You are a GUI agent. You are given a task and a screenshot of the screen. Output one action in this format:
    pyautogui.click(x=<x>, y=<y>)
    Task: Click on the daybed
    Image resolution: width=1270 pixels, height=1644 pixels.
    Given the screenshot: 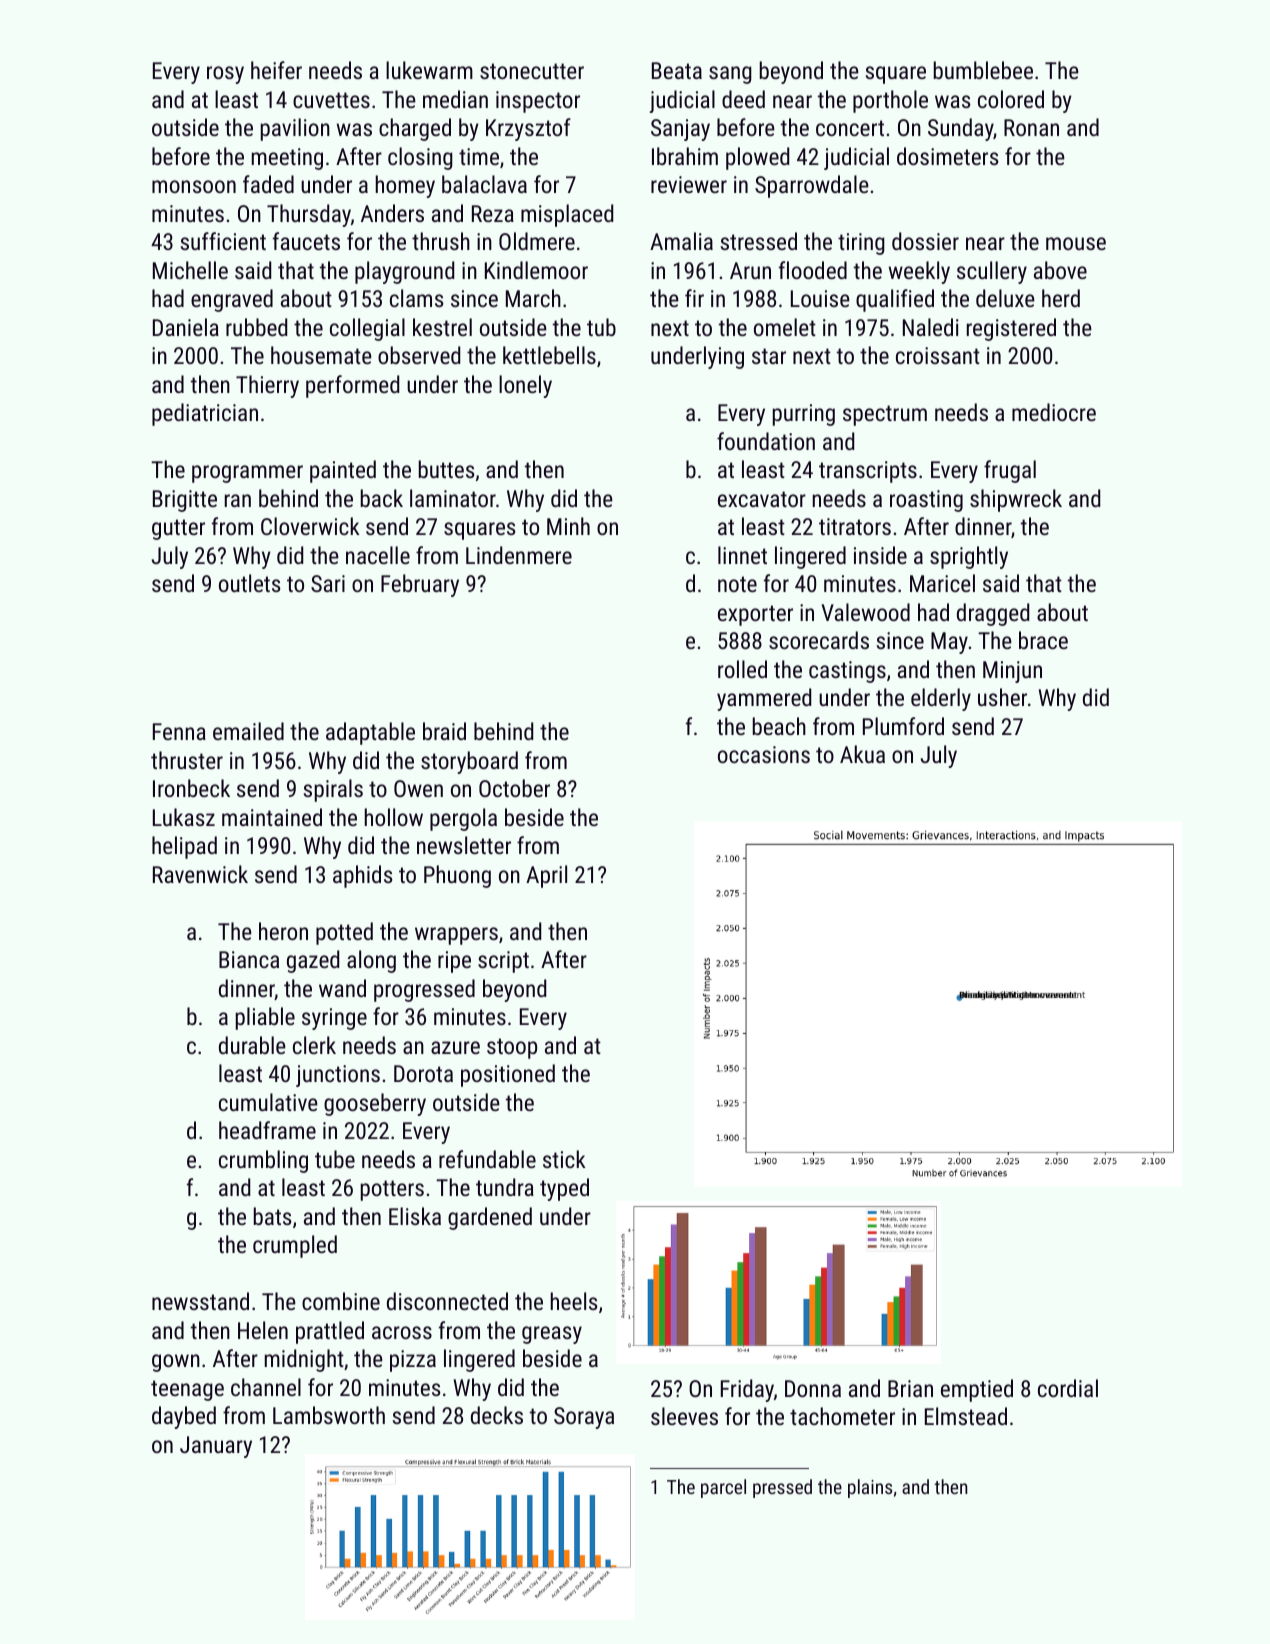 What is the action you would take?
    pyautogui.click(x=184, y=1417)
